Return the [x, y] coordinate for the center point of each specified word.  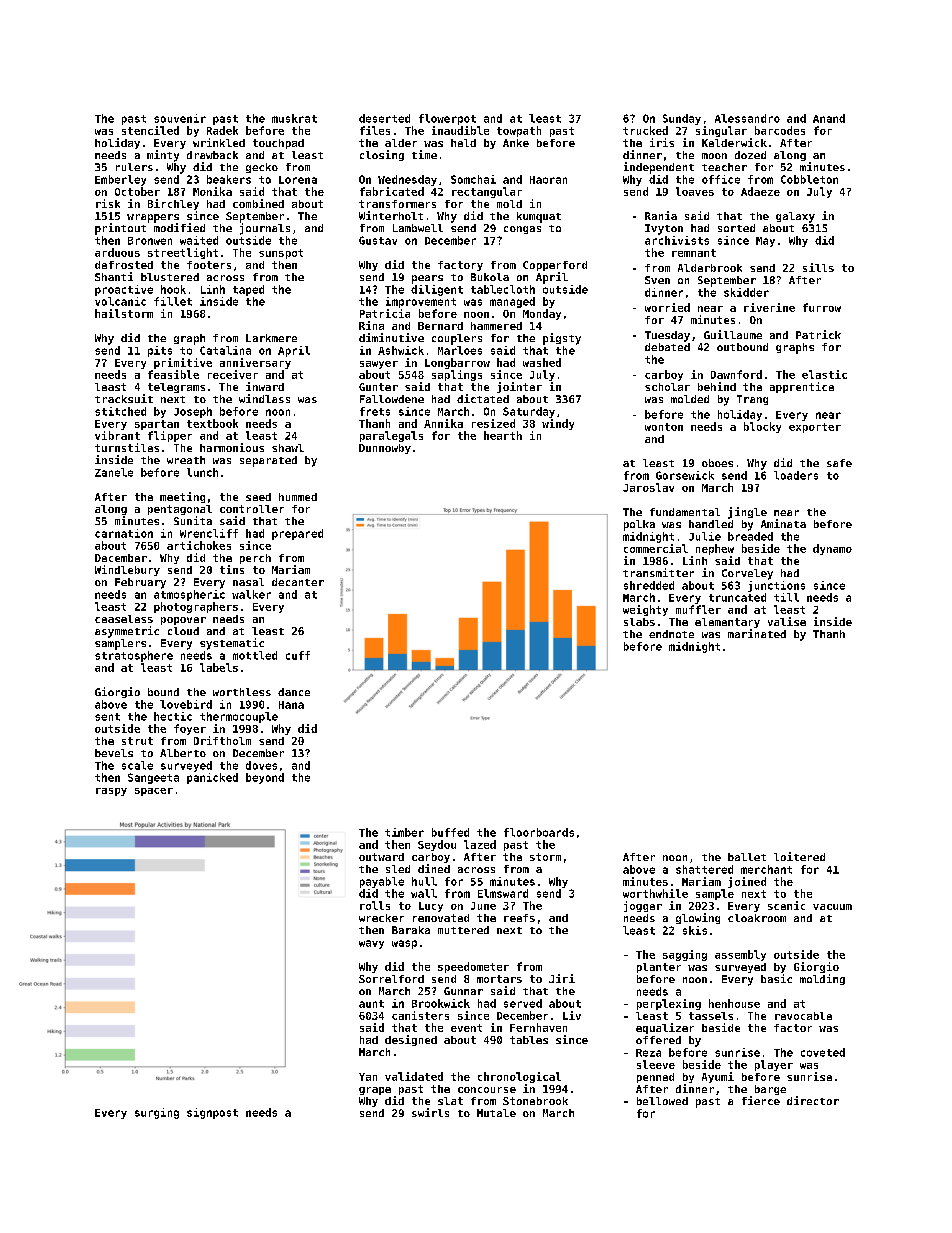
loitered [799, 856]
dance [294, 692]
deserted [384, 118]
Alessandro [747, 118]
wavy [371, 944]
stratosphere [134, 656]
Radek [222, 130]
